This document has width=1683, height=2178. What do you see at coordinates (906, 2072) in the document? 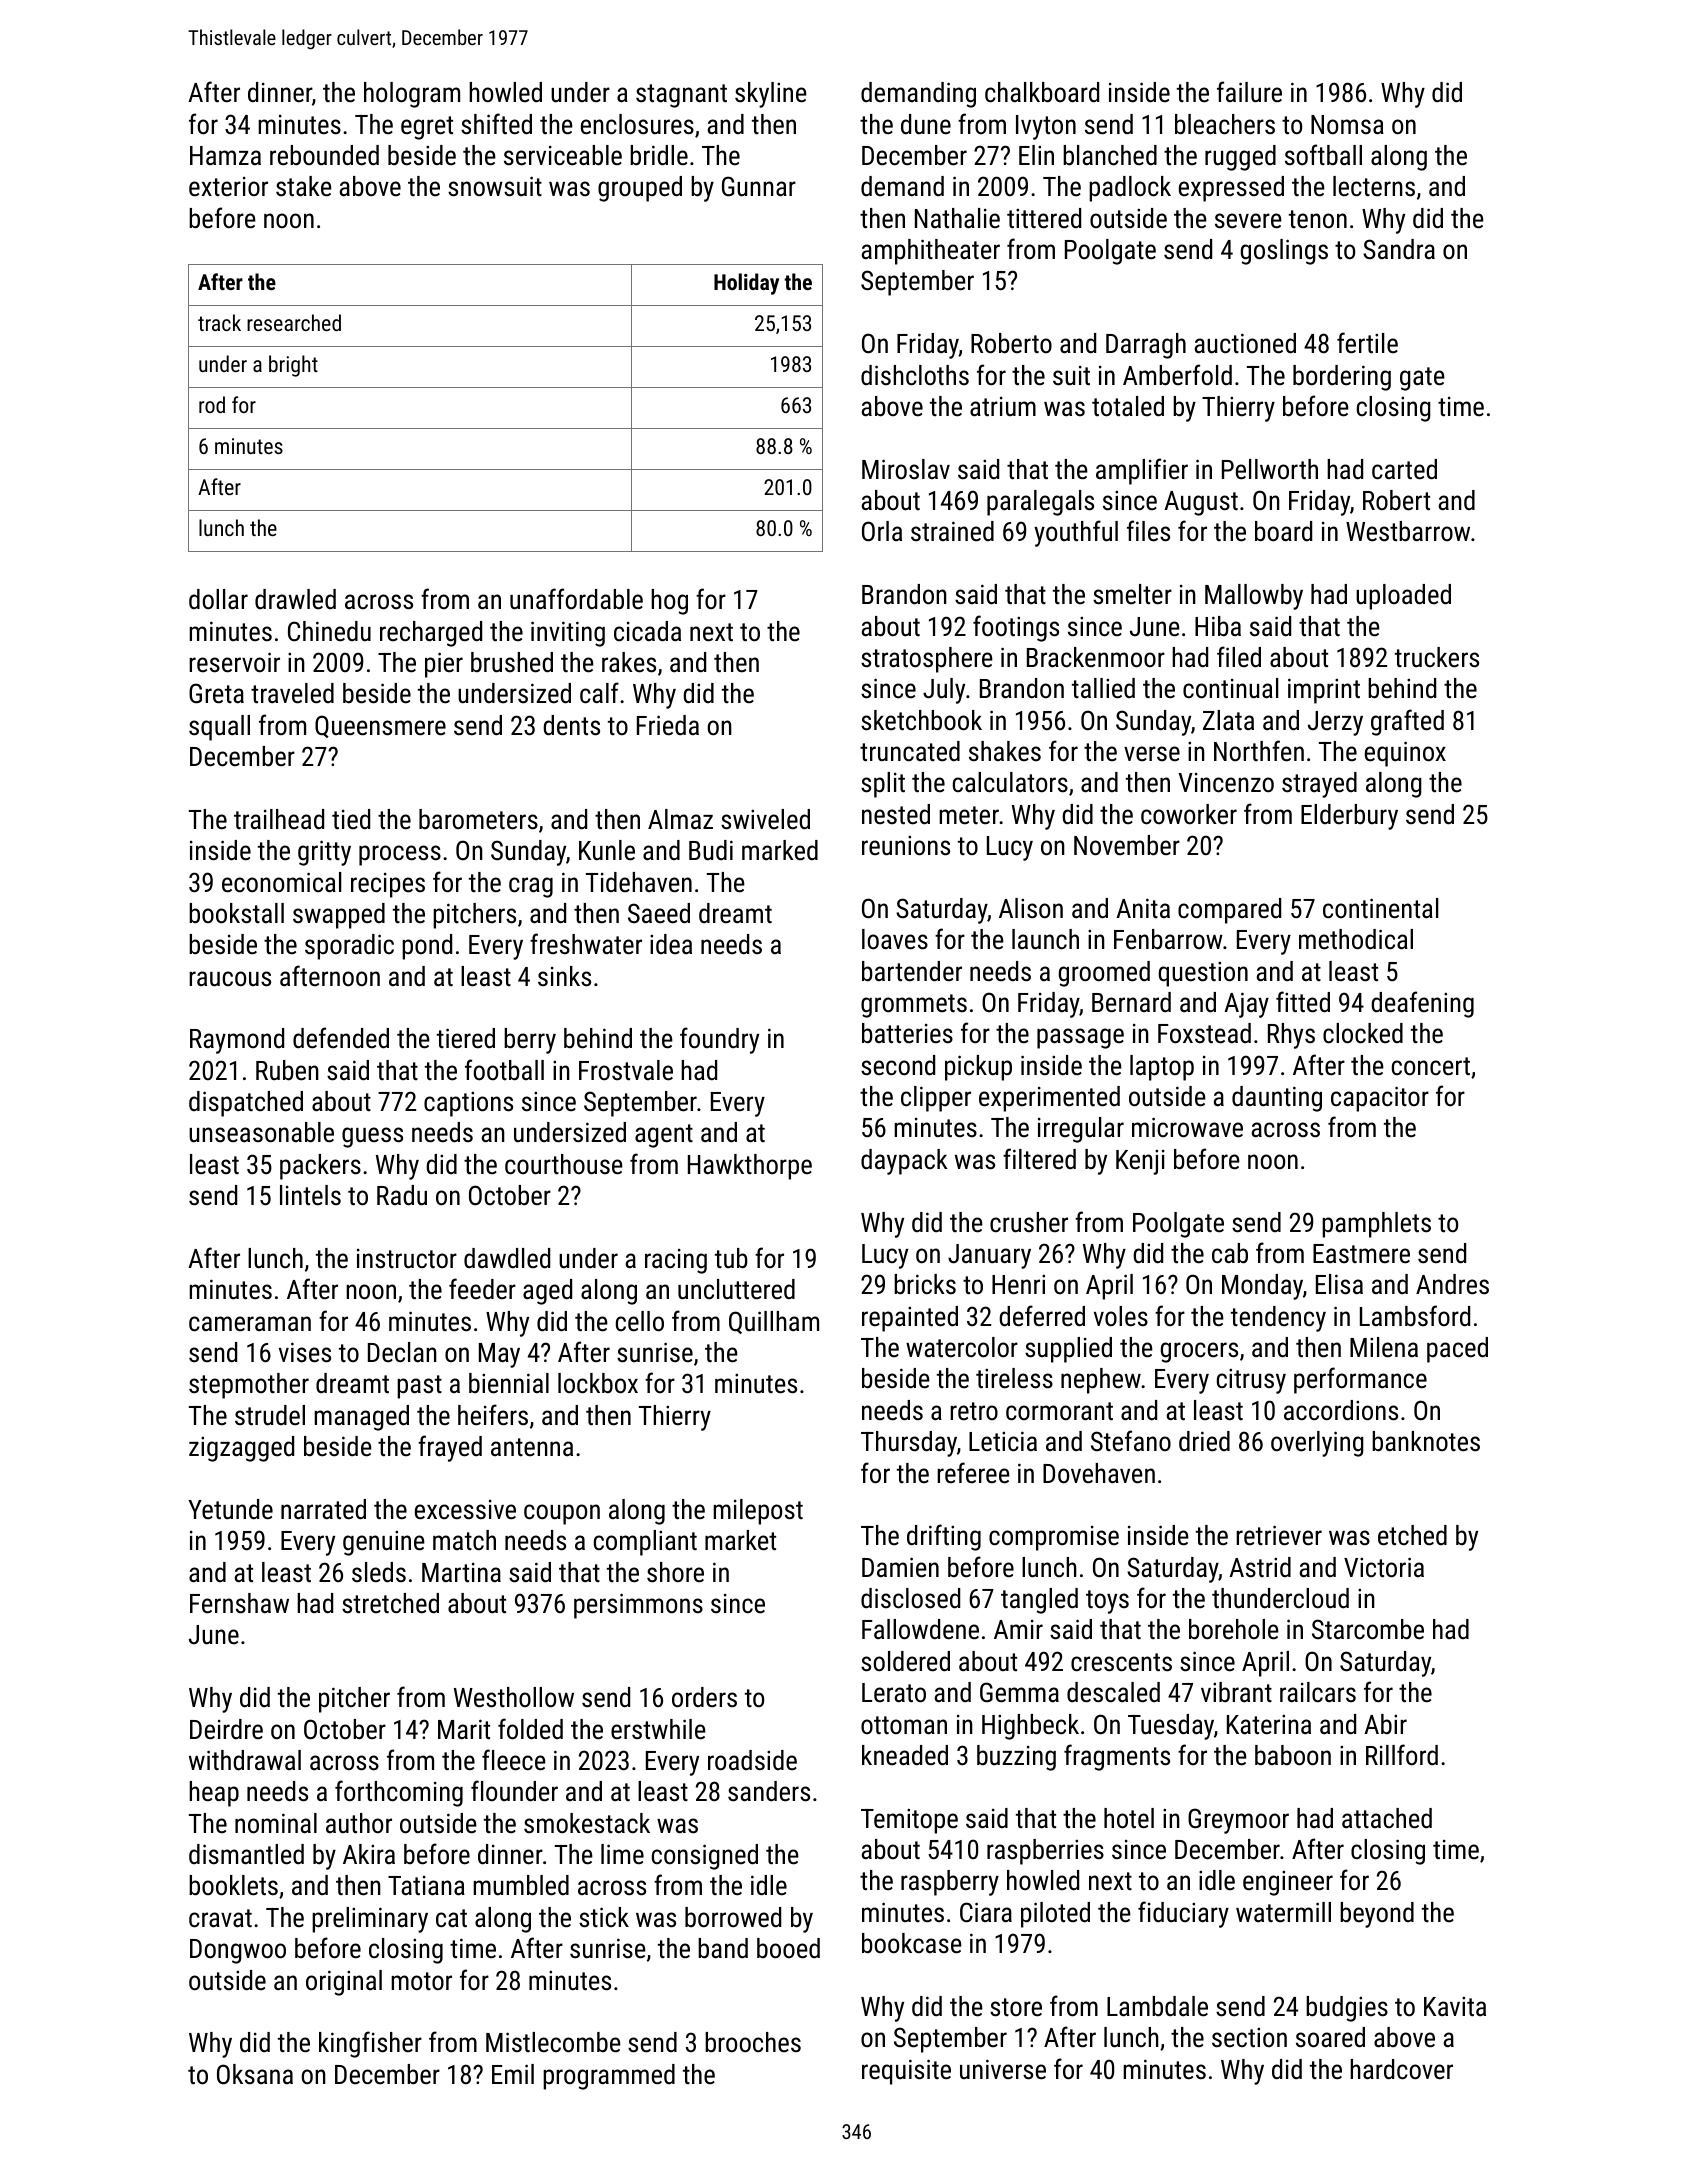
I see `requisite` at bounding box center [906, 2072].
